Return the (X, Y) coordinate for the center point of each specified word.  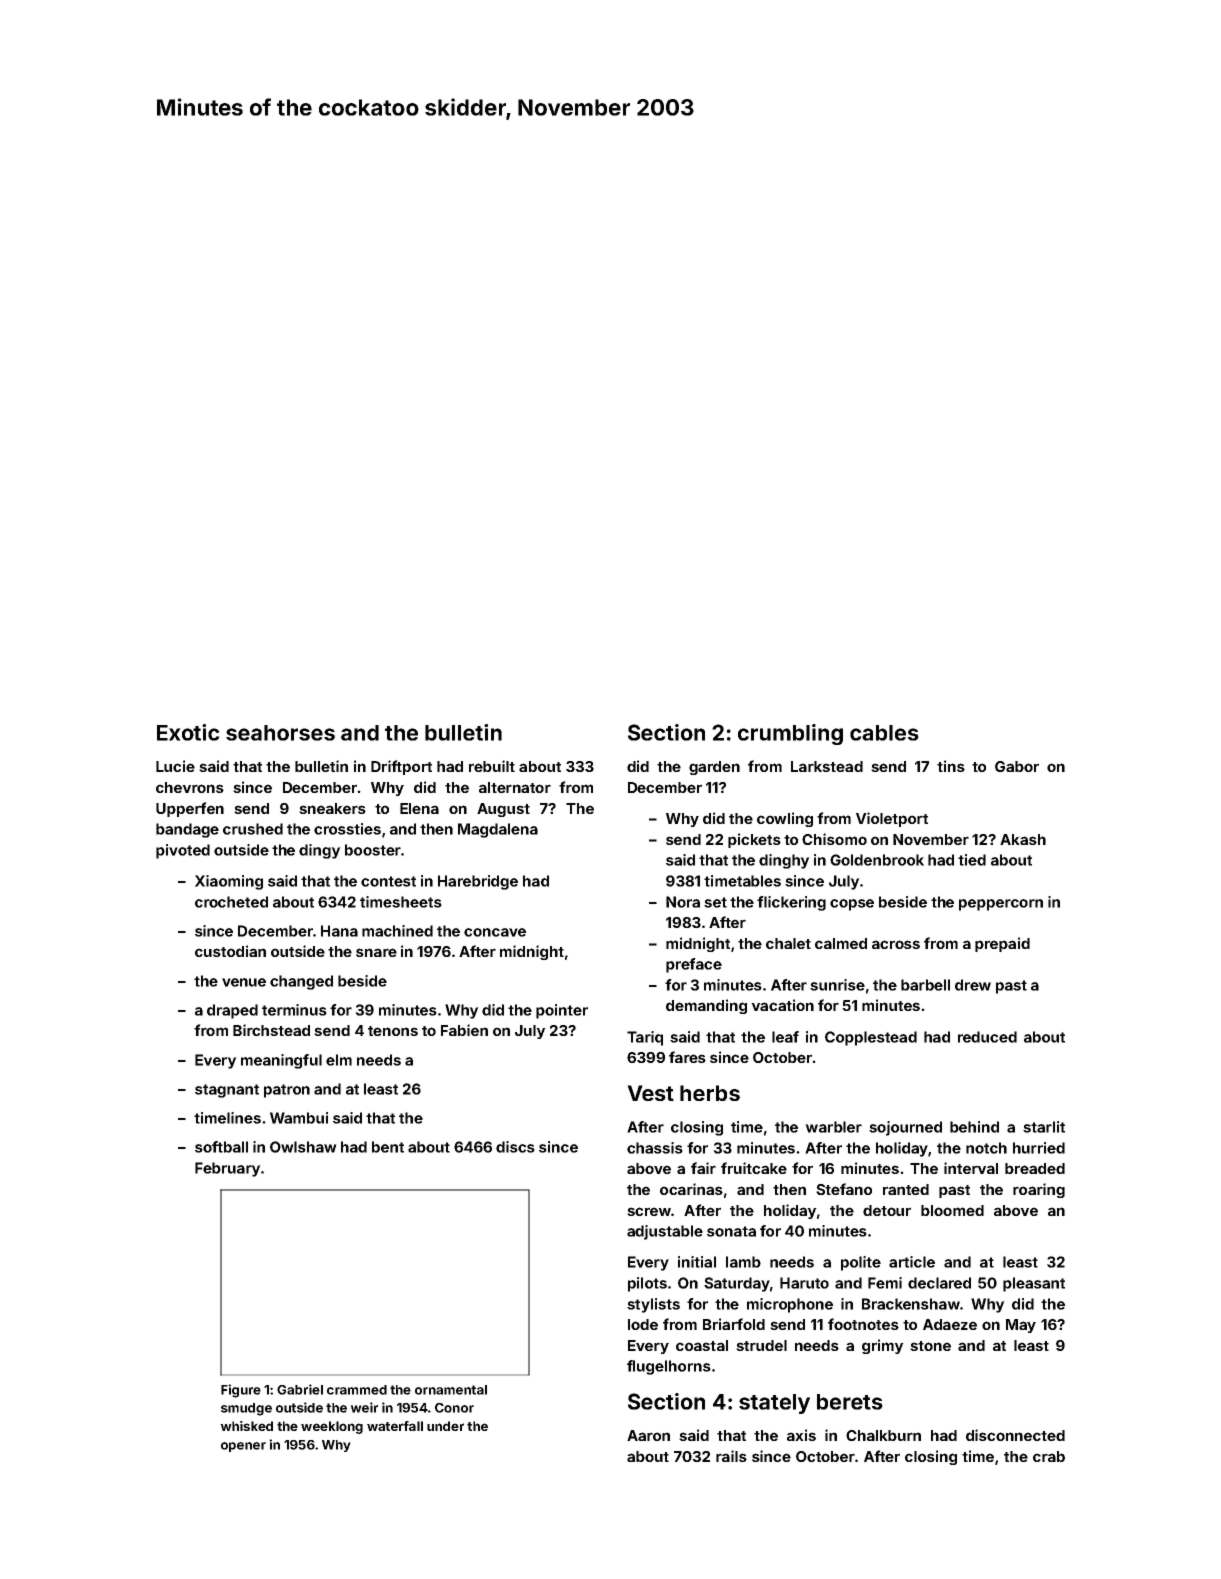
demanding (706, 1006)
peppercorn (1001, 905)
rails (731, 1456)
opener (243, 1447)
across (896, 944)
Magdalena (498, 830)
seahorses (280, 733)
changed (301, 982)
